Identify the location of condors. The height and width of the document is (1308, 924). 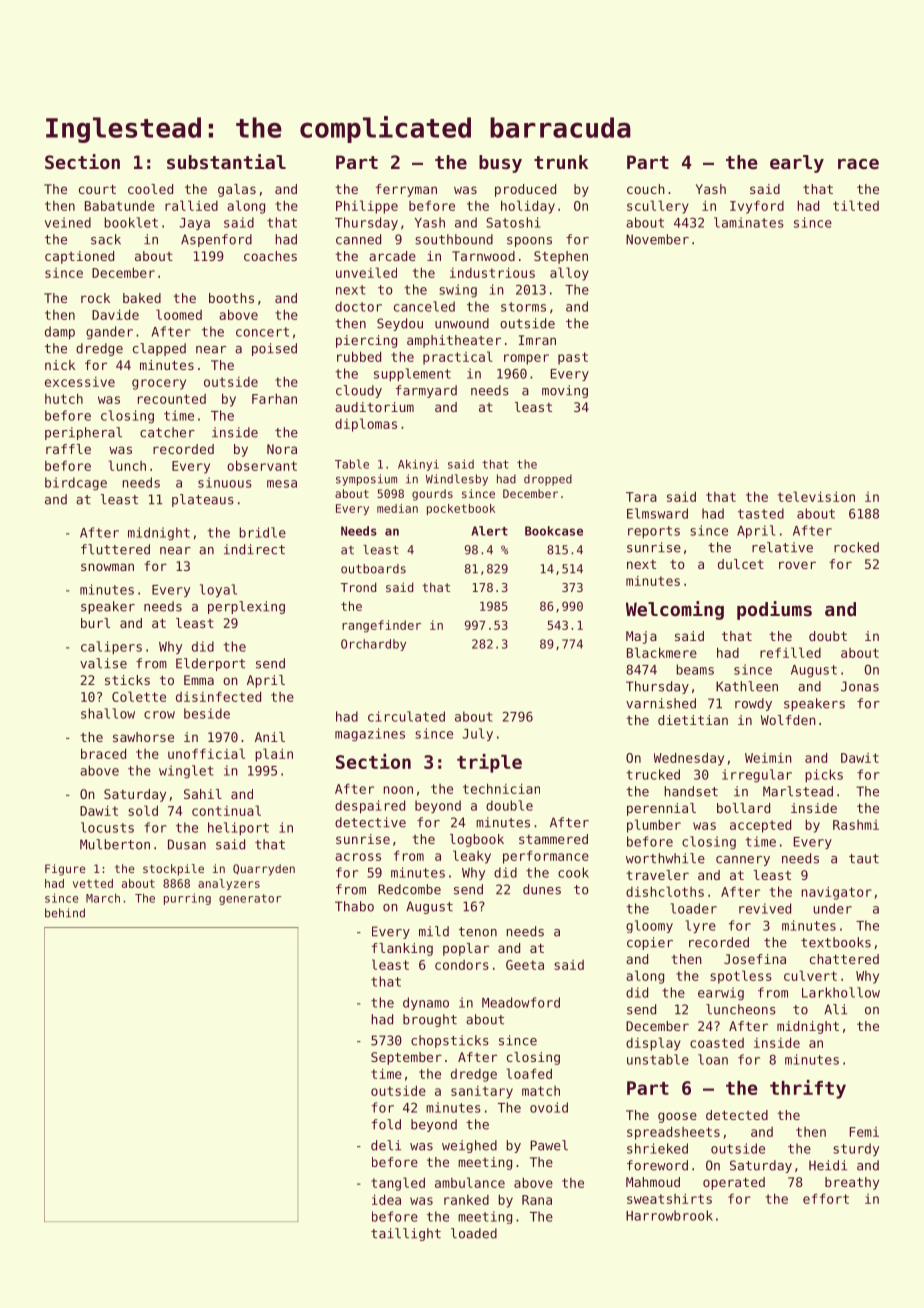
(462, 965).
